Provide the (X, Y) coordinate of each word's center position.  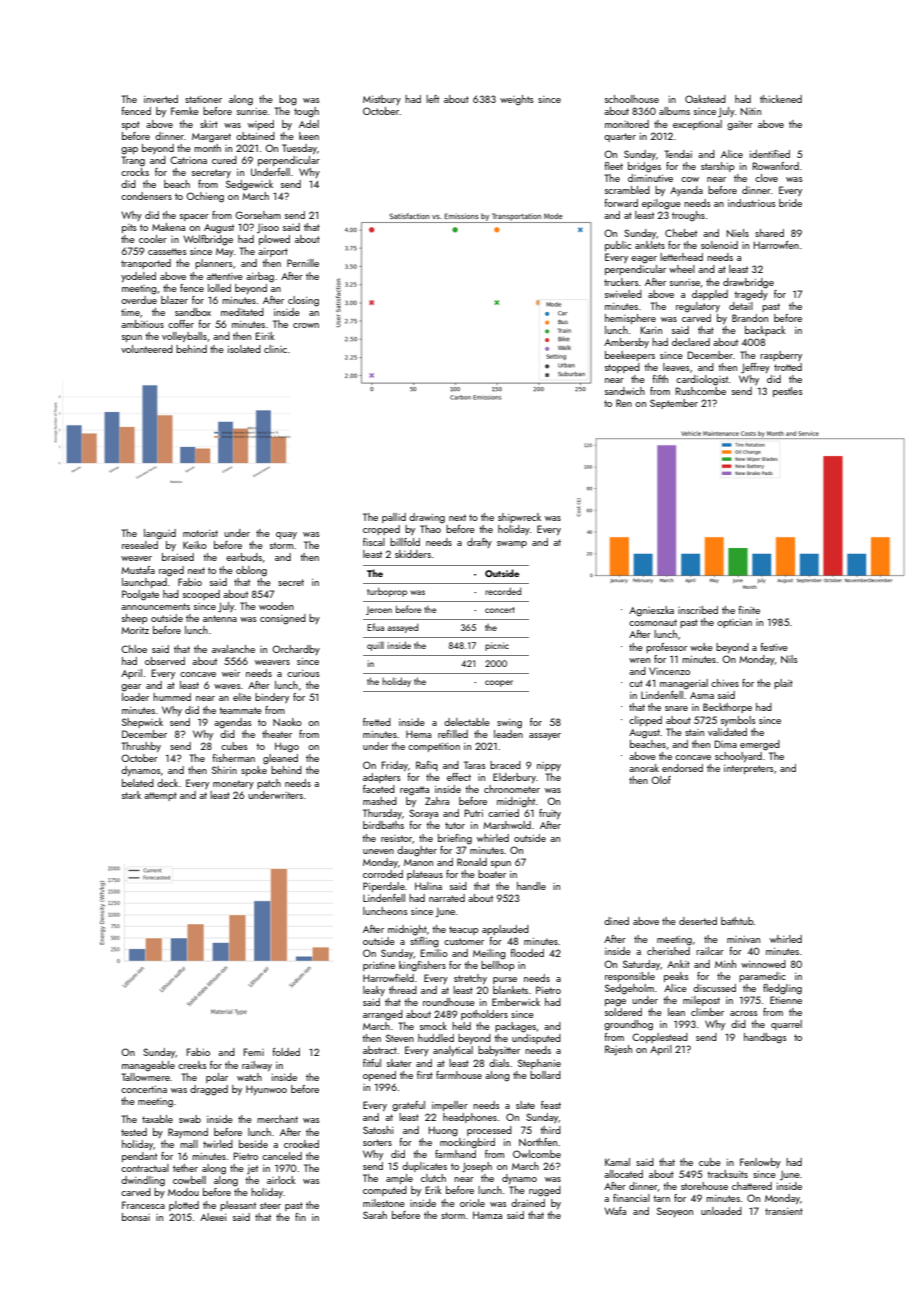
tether (185, 1168)
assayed (402, 628)
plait (783, 684)
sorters (377, 1142)
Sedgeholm (629, 989)
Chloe (134, 649)
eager (644, 260)
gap (129, 151)
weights (517, 100)
